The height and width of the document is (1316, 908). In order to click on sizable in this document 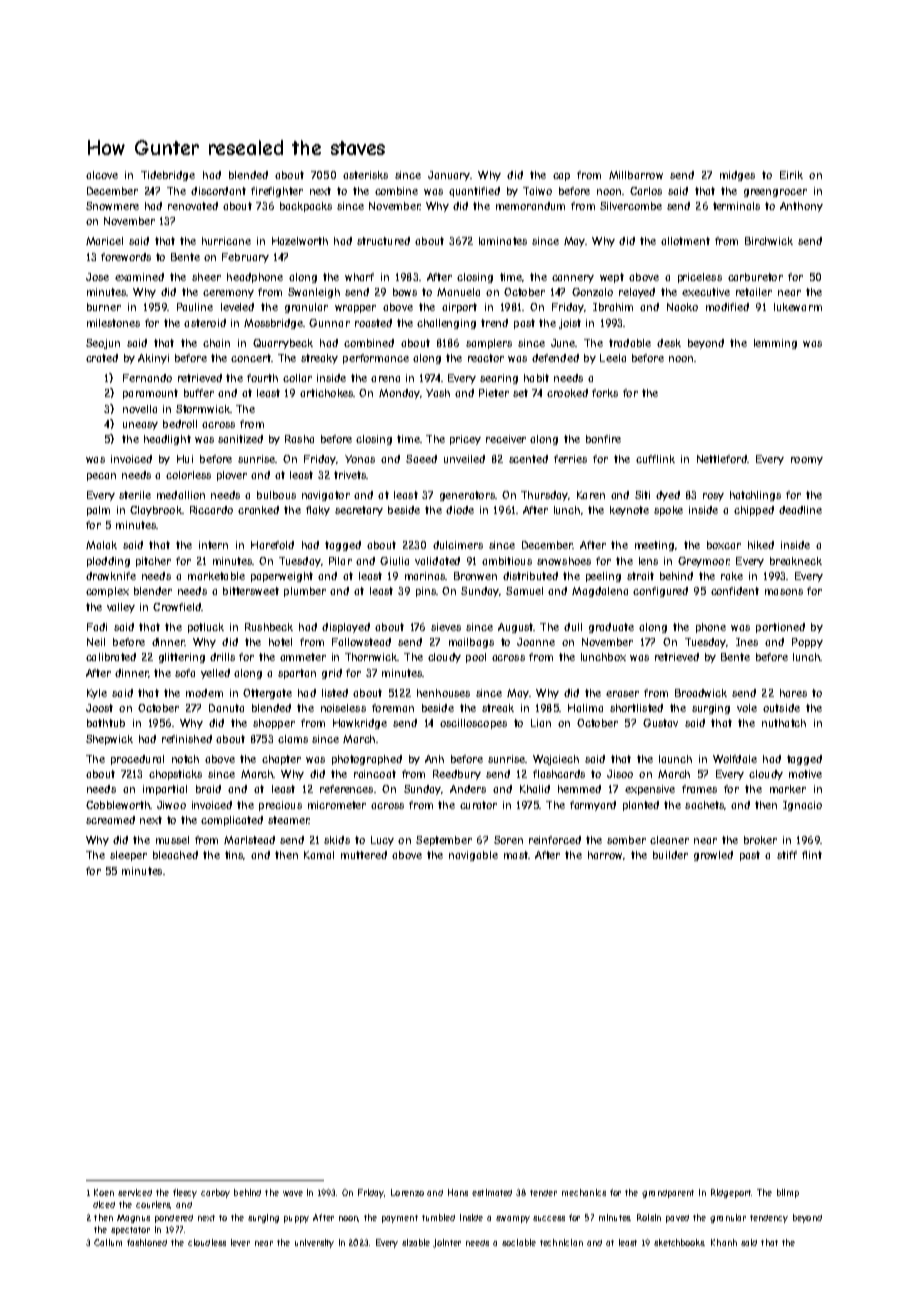, I will do `click(416, 1242)`.
